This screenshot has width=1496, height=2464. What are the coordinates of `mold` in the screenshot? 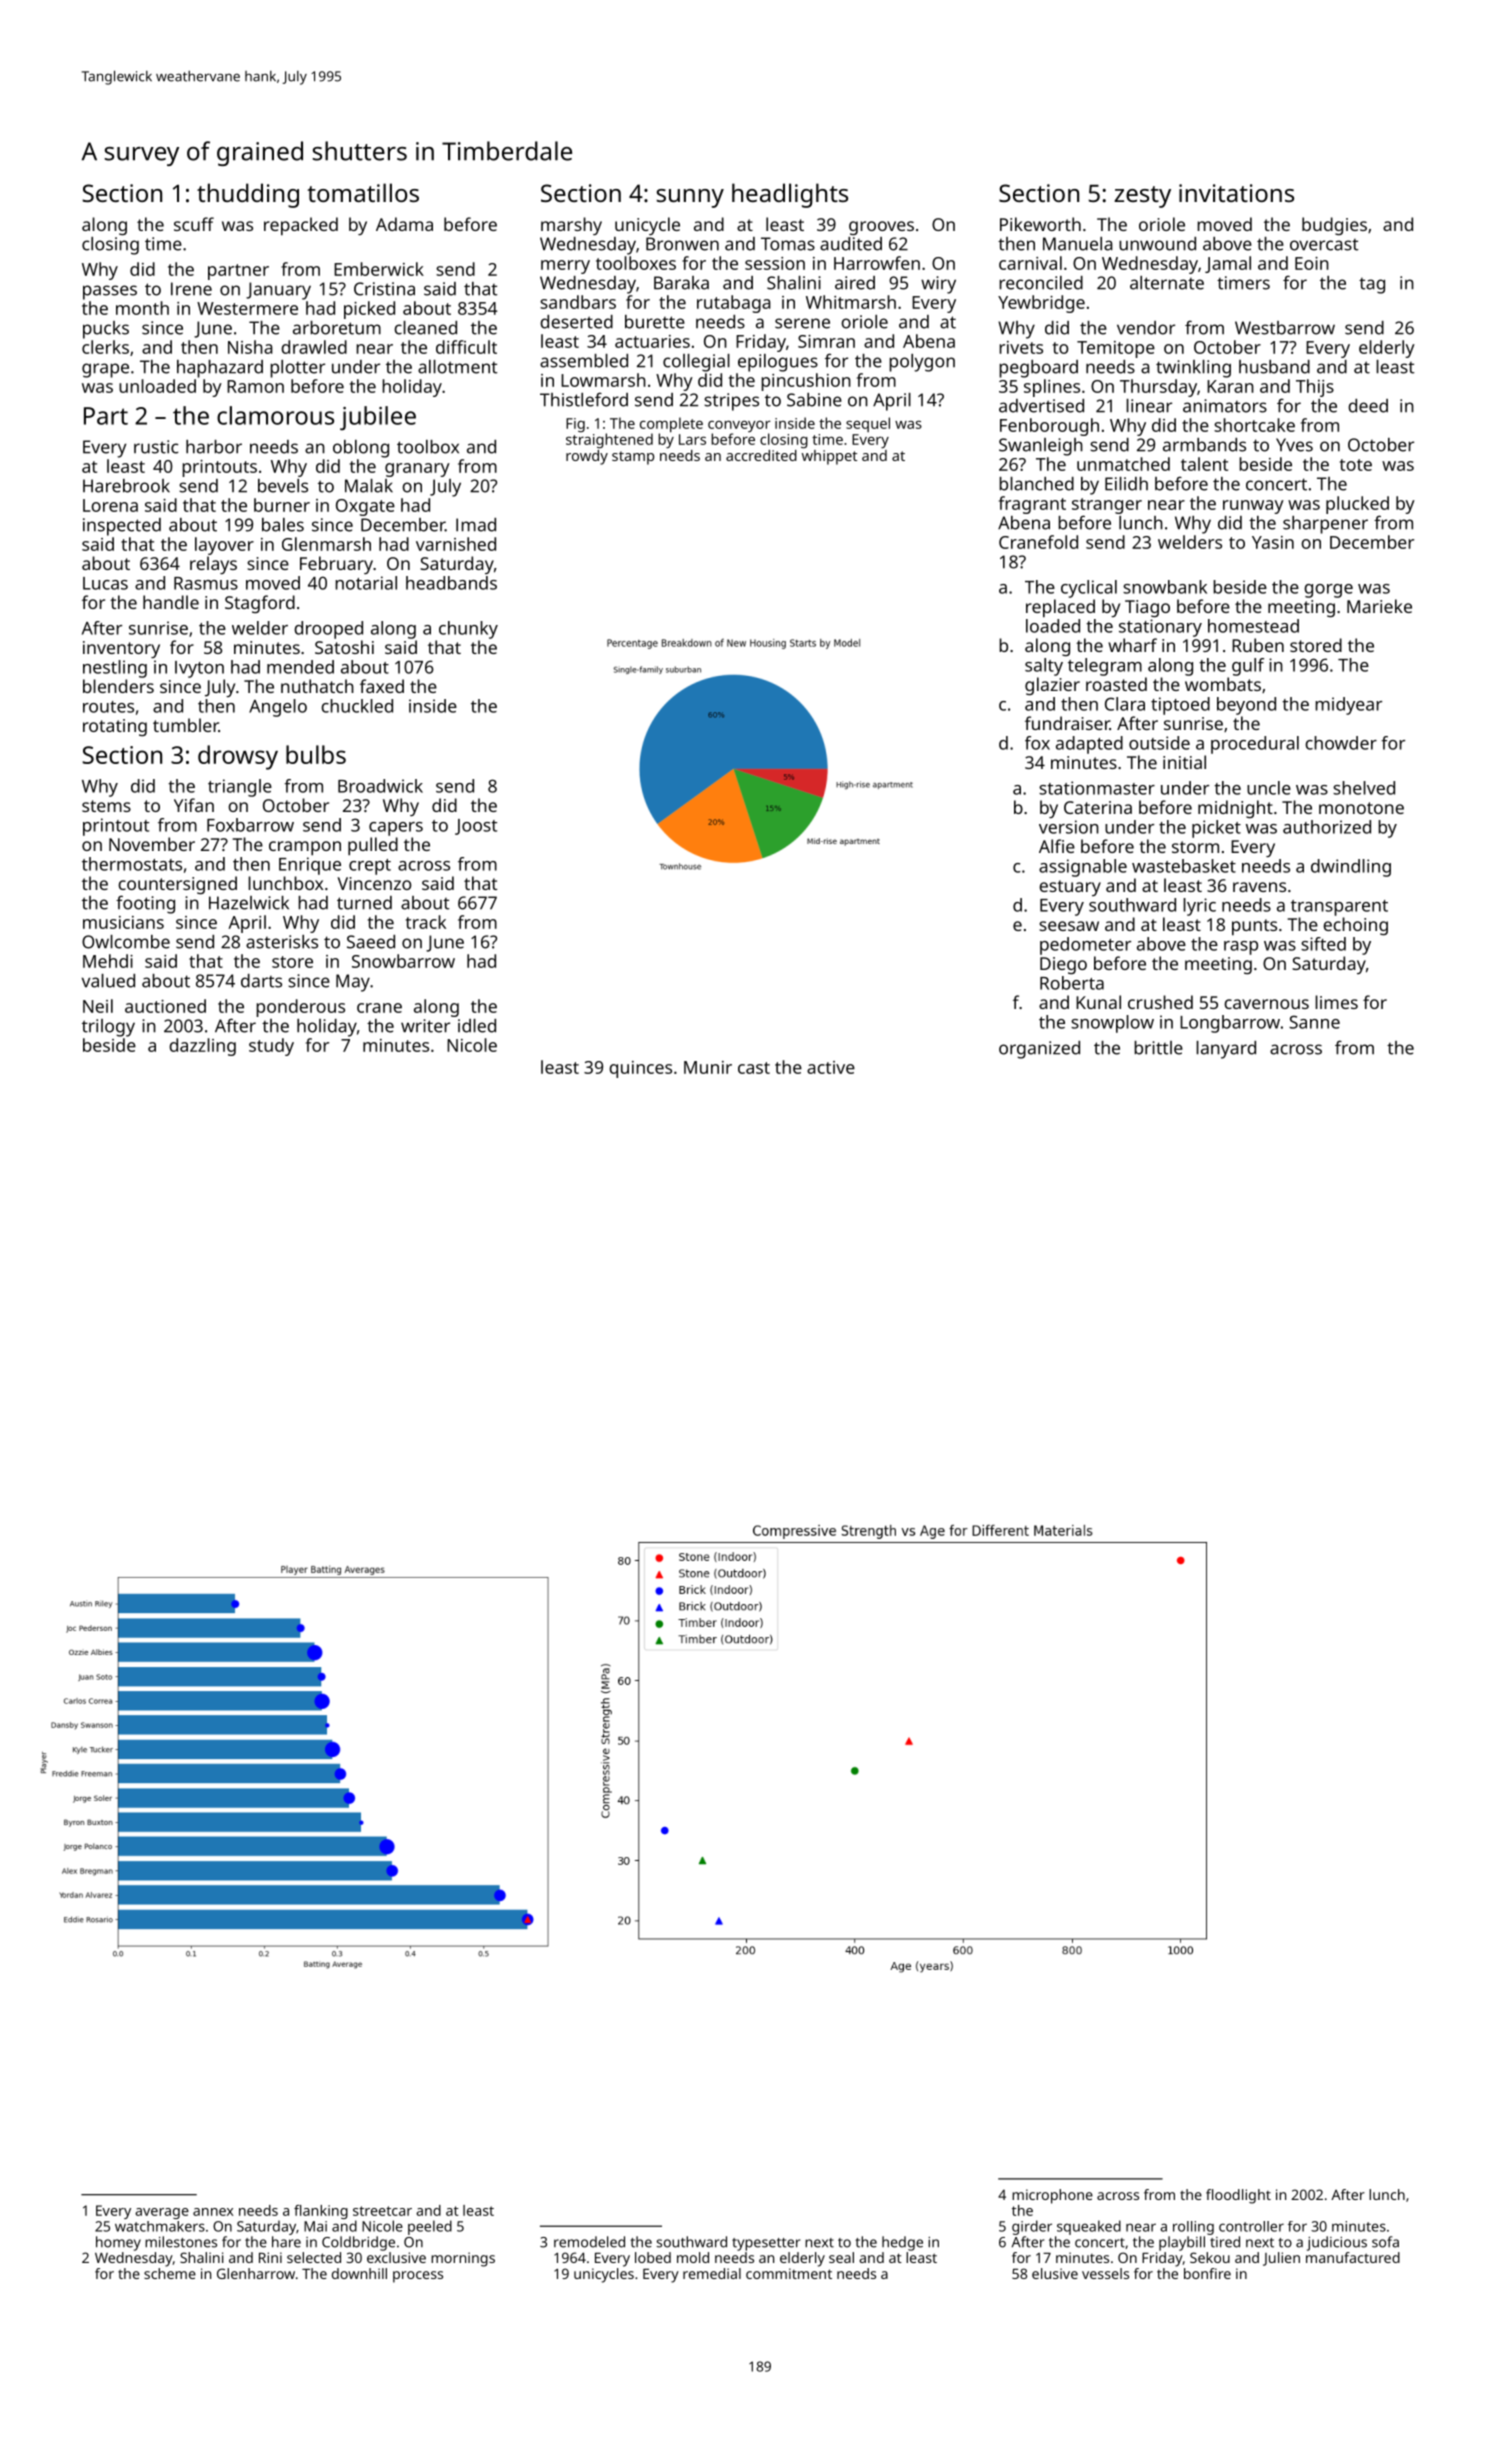 It's located at (693, 2257).
